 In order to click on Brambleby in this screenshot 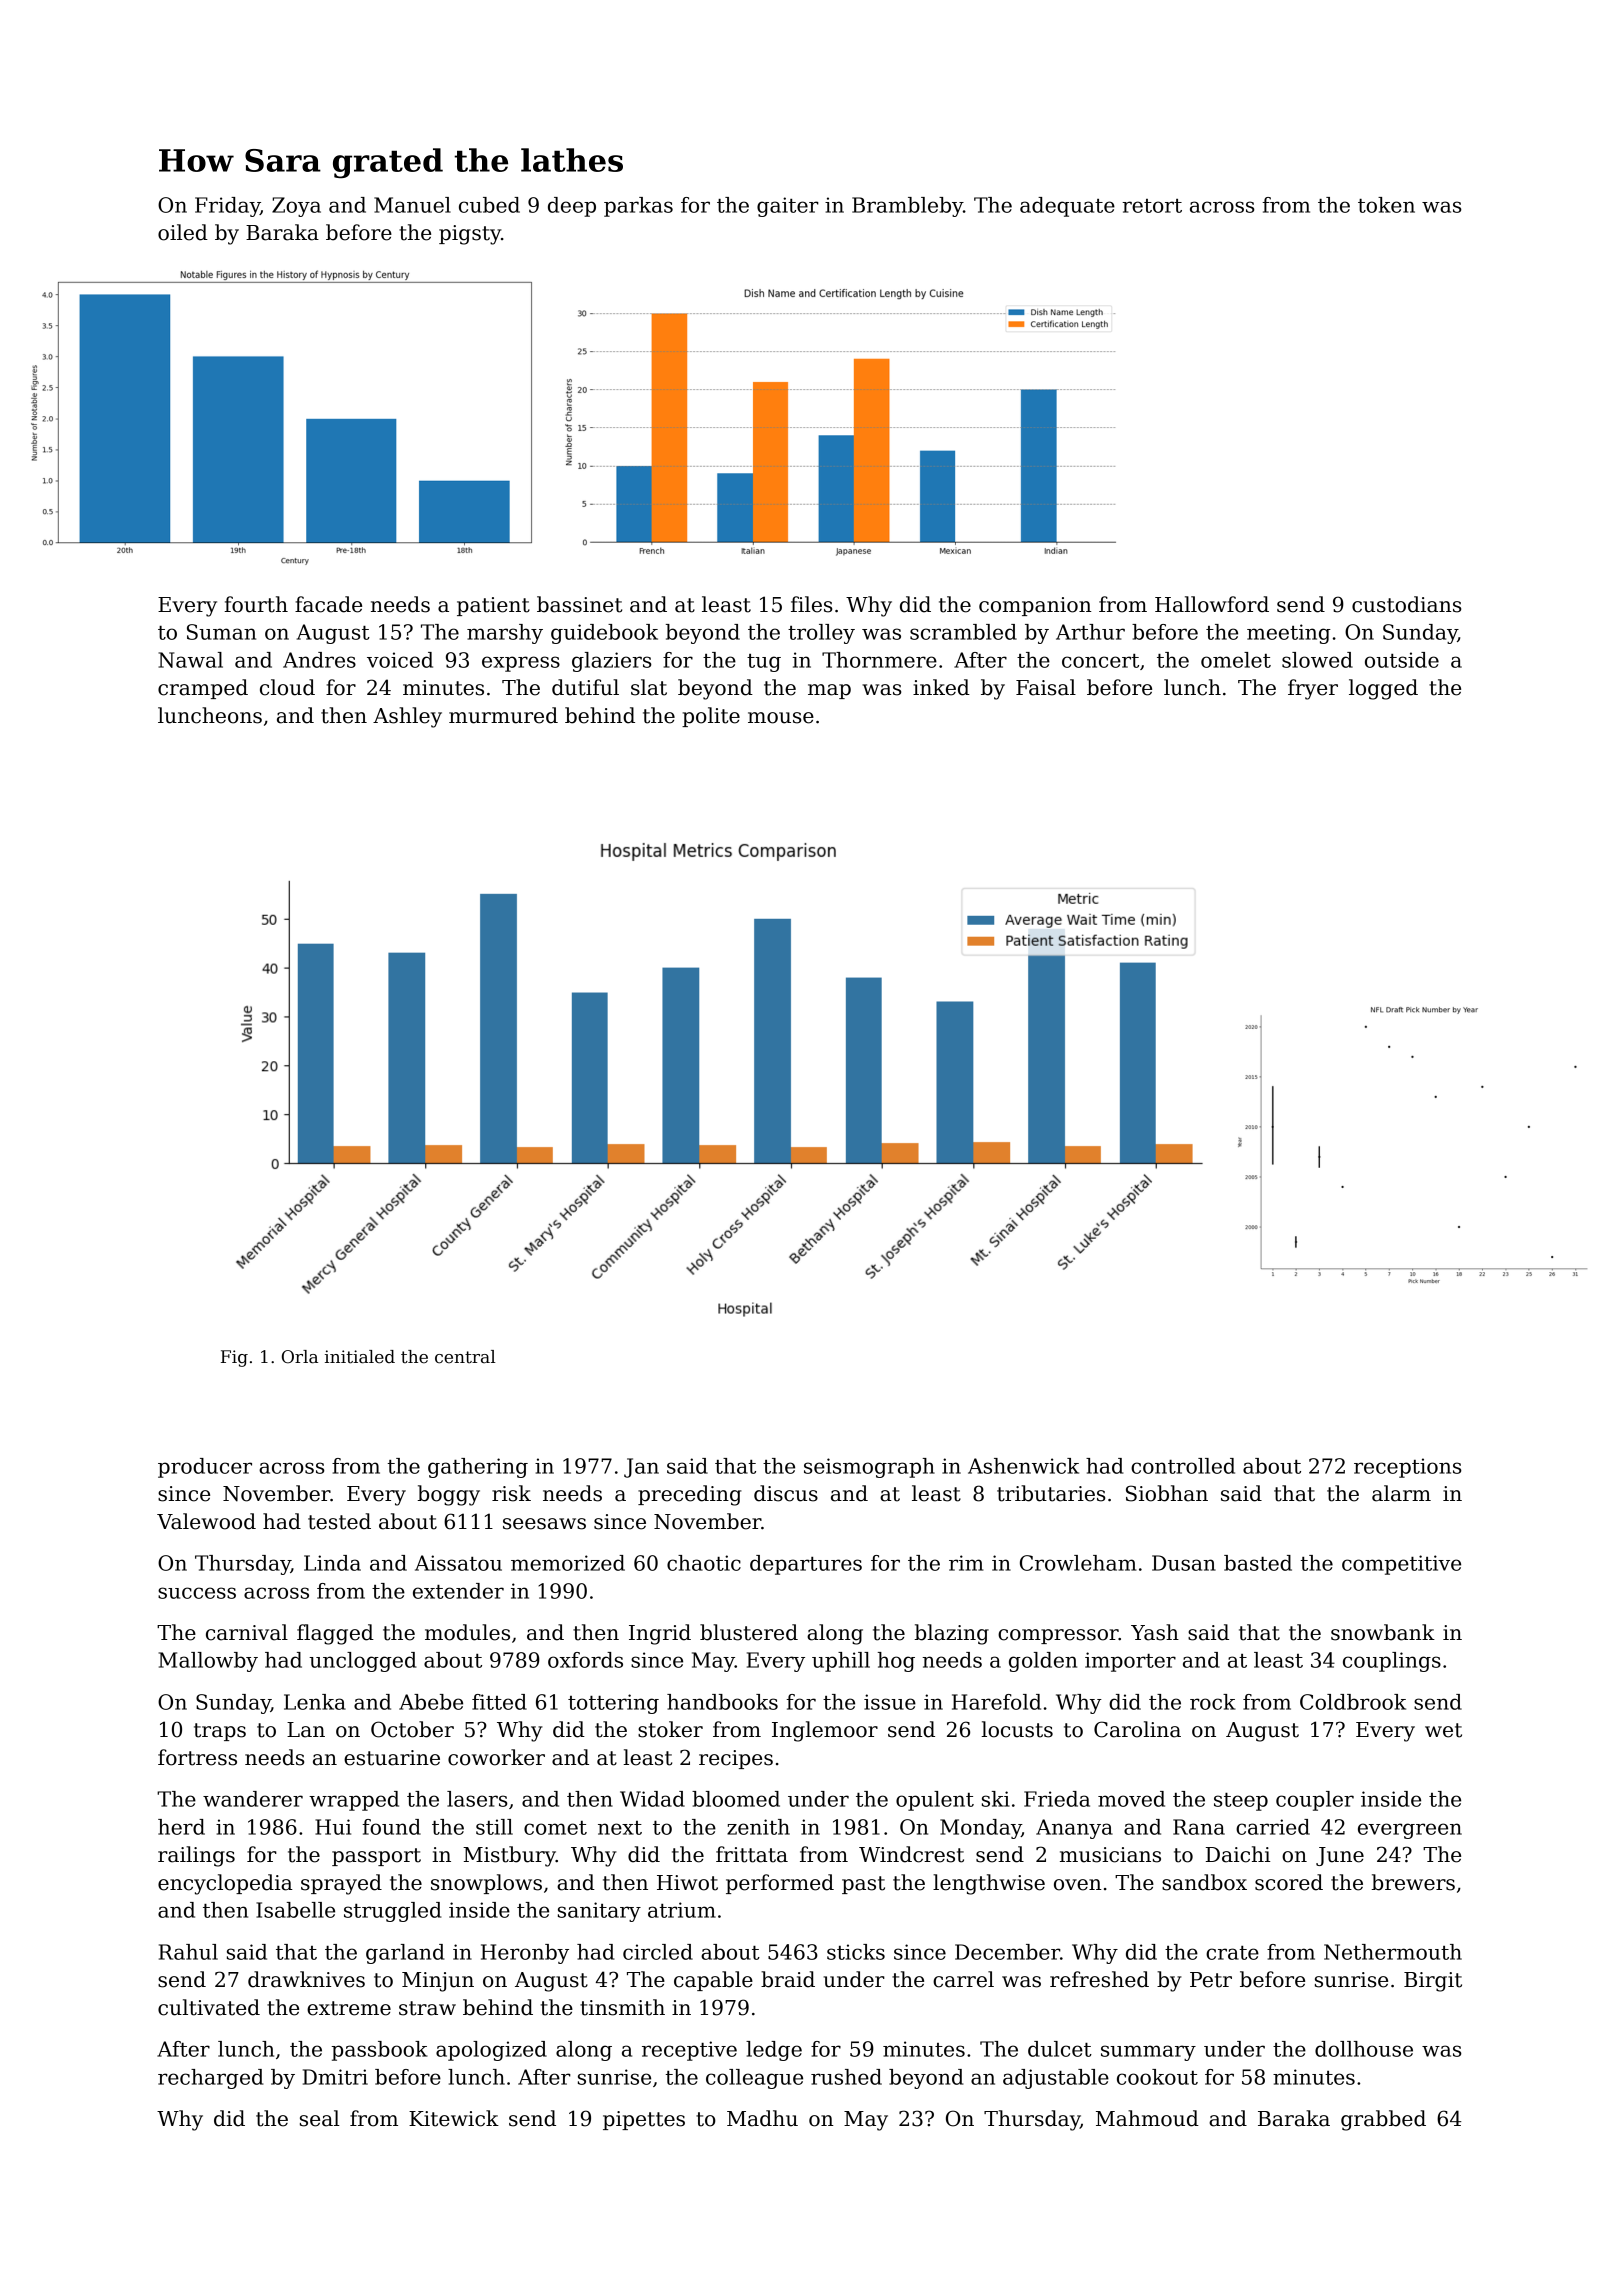, I will do `click(907, 207)`.
